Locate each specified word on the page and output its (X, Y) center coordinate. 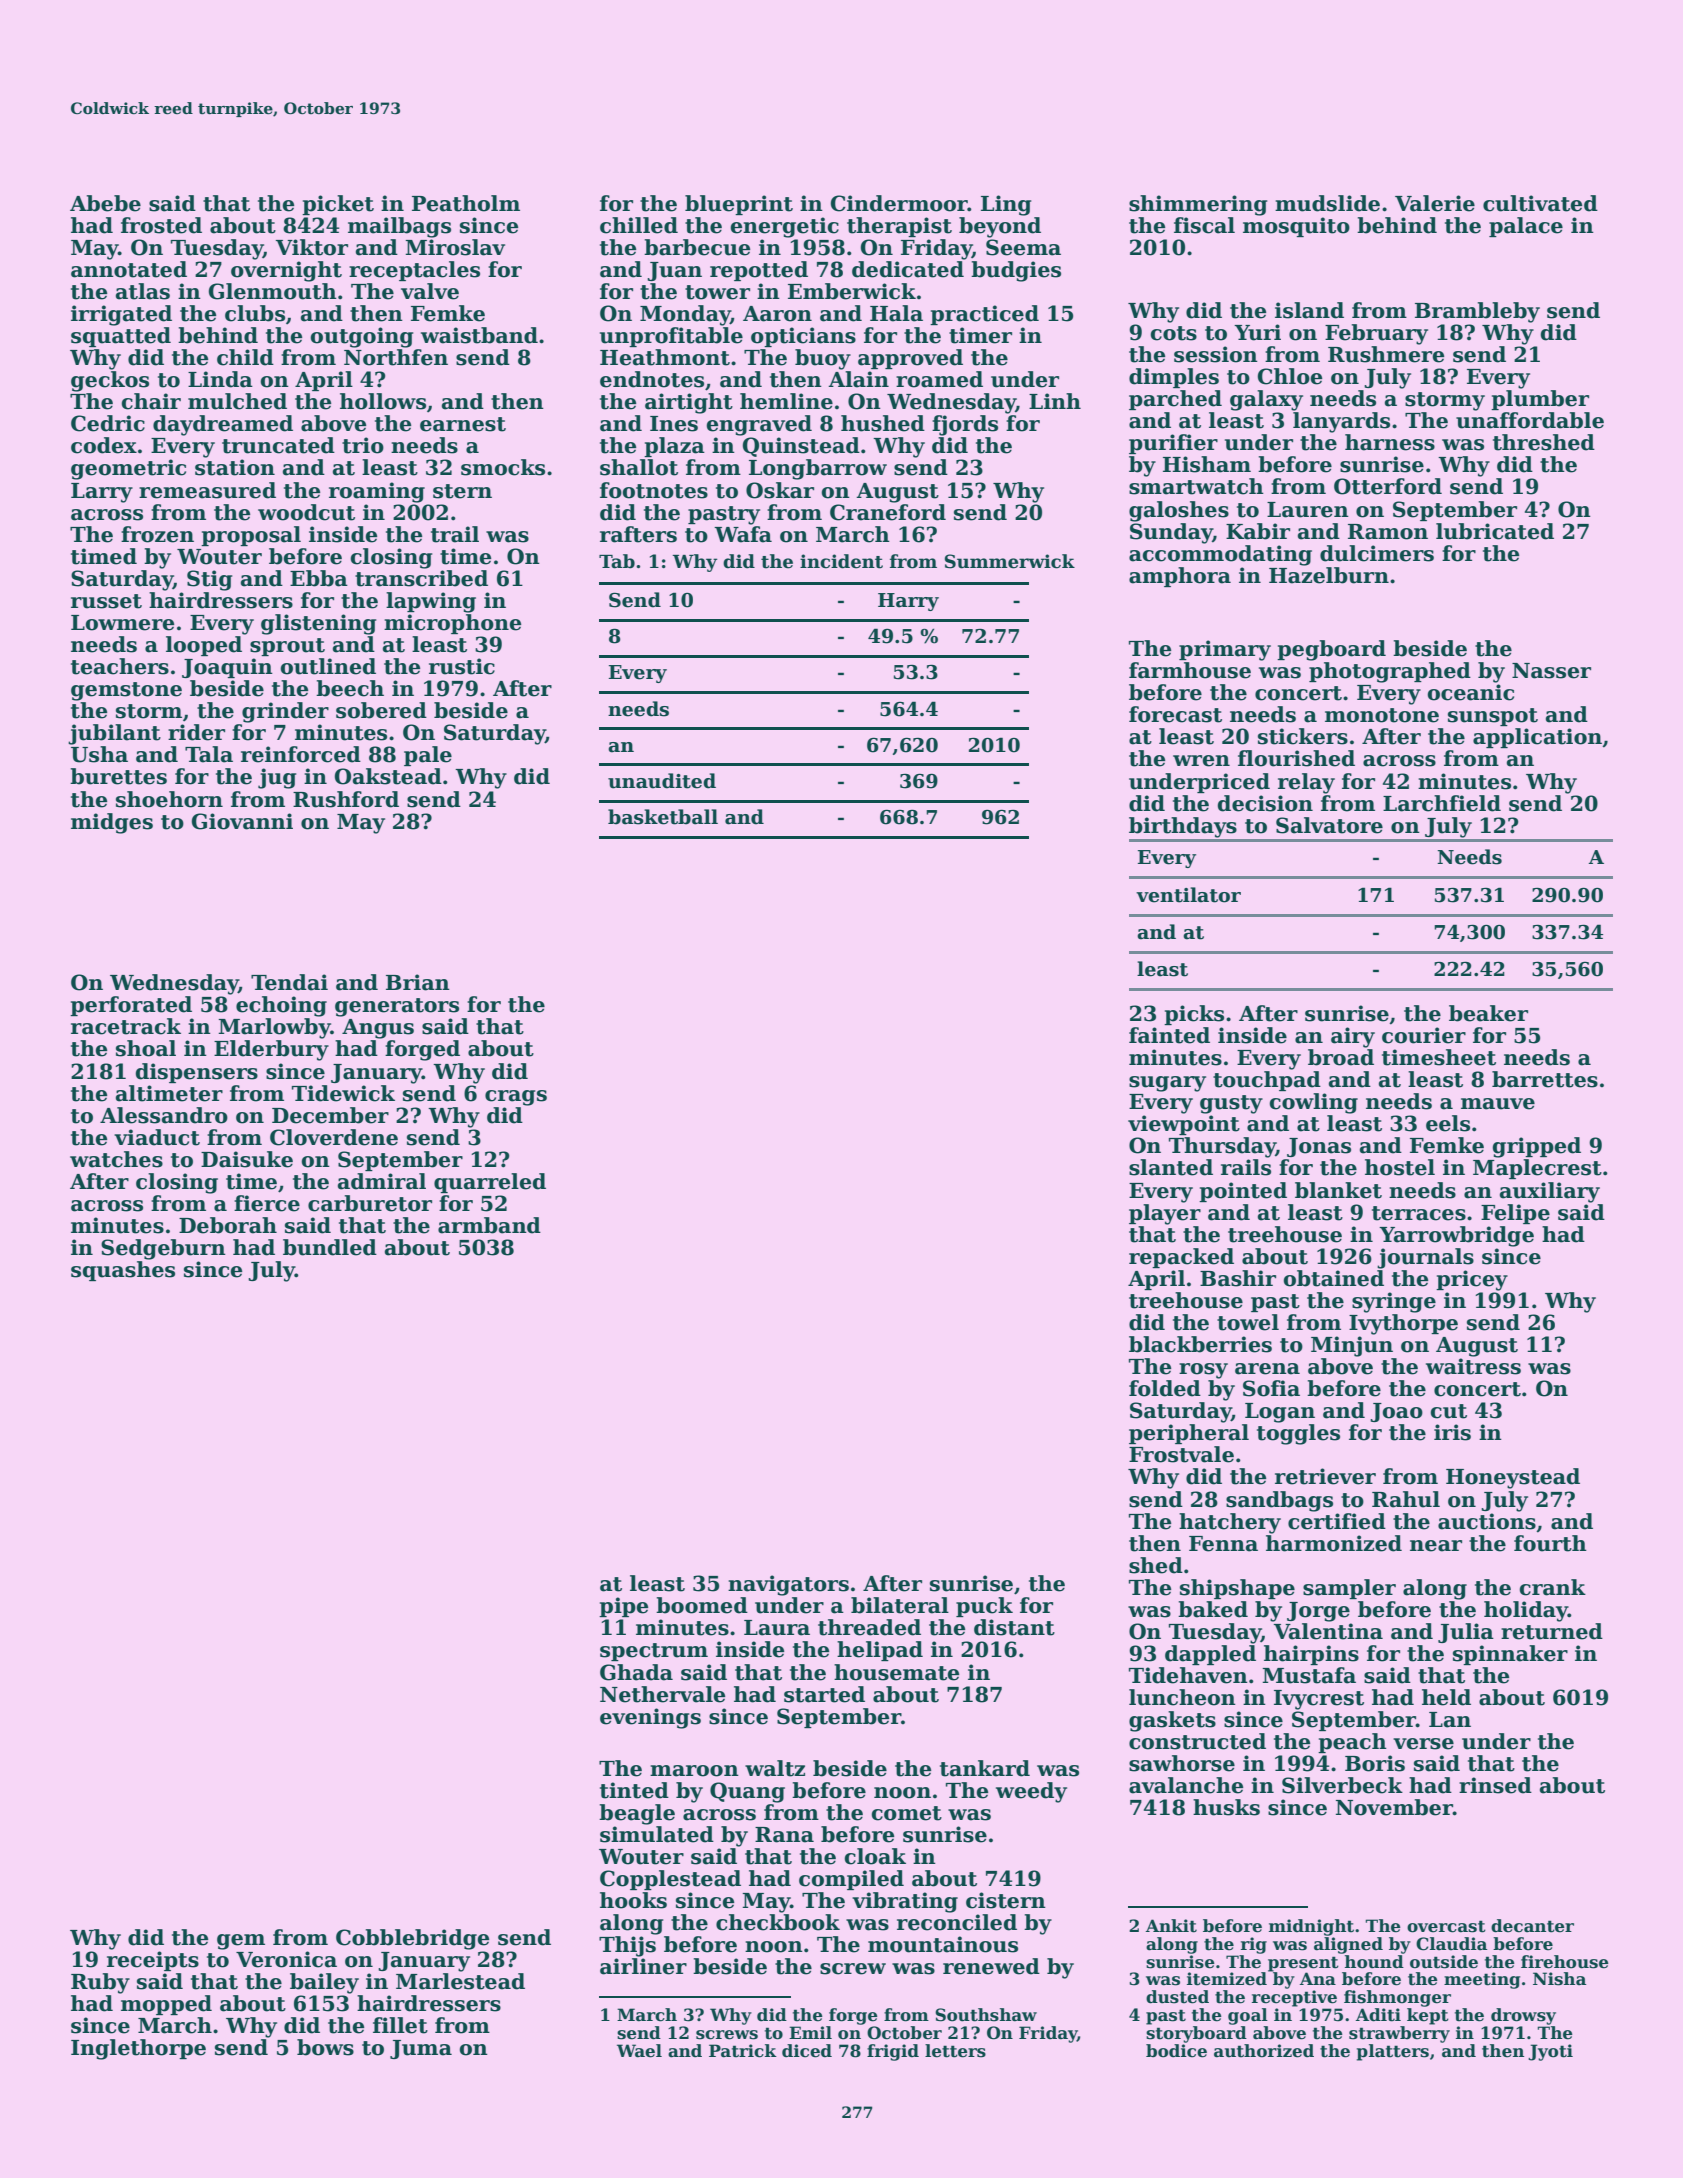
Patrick (743, 2051)
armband (489, 1225)
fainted (1169, 1035)
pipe (623, 1607)
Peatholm (466, 203)
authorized (1264, 2051)
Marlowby (275, 1028)
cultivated (1540, 203)
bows (325, 2047)
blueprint (739, 205)
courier (1424, 1035)
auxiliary (1550, 1192)
